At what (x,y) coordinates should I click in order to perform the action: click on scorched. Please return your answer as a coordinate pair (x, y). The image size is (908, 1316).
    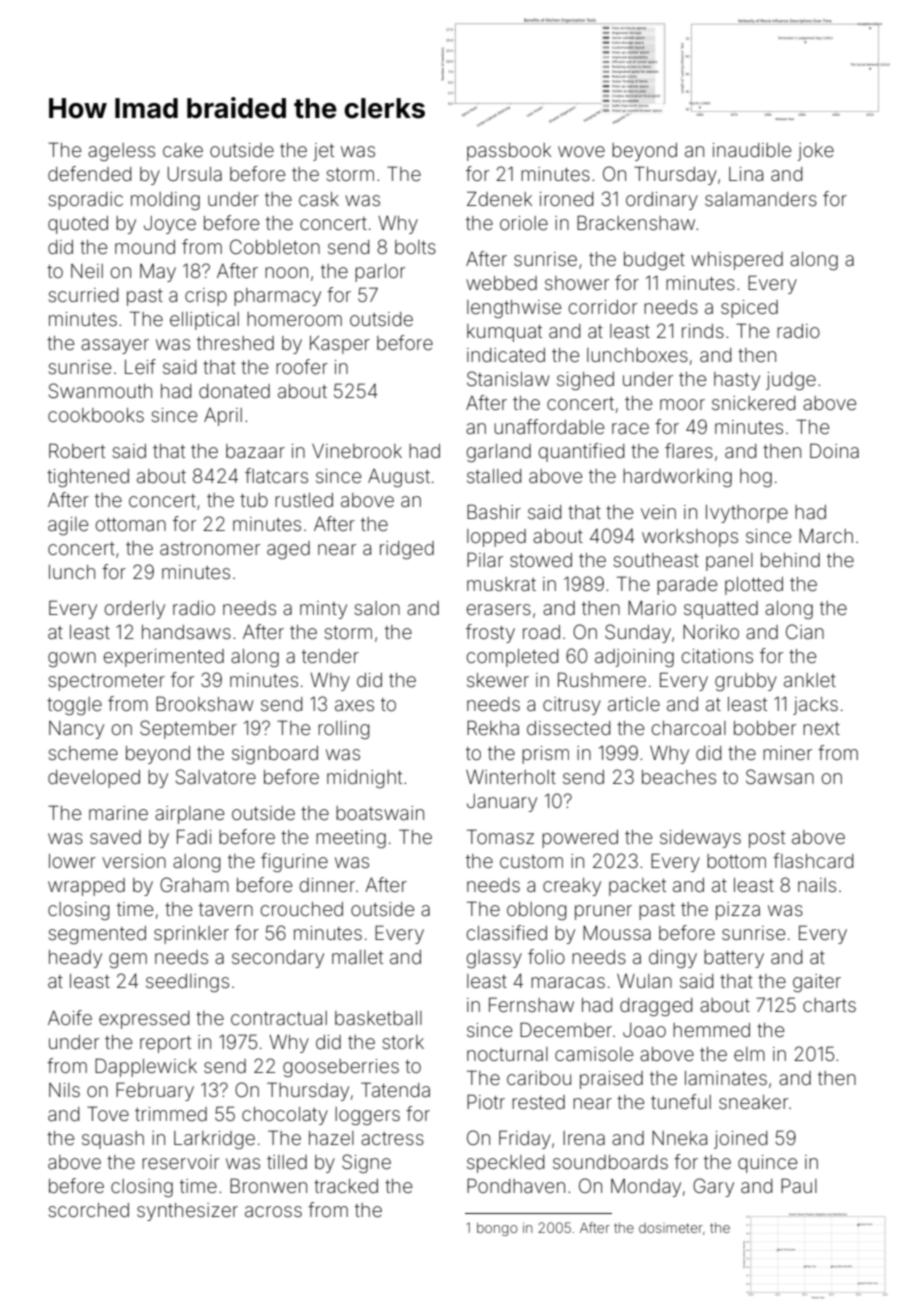
    Looking at the image, I should click on (89, 1210).
